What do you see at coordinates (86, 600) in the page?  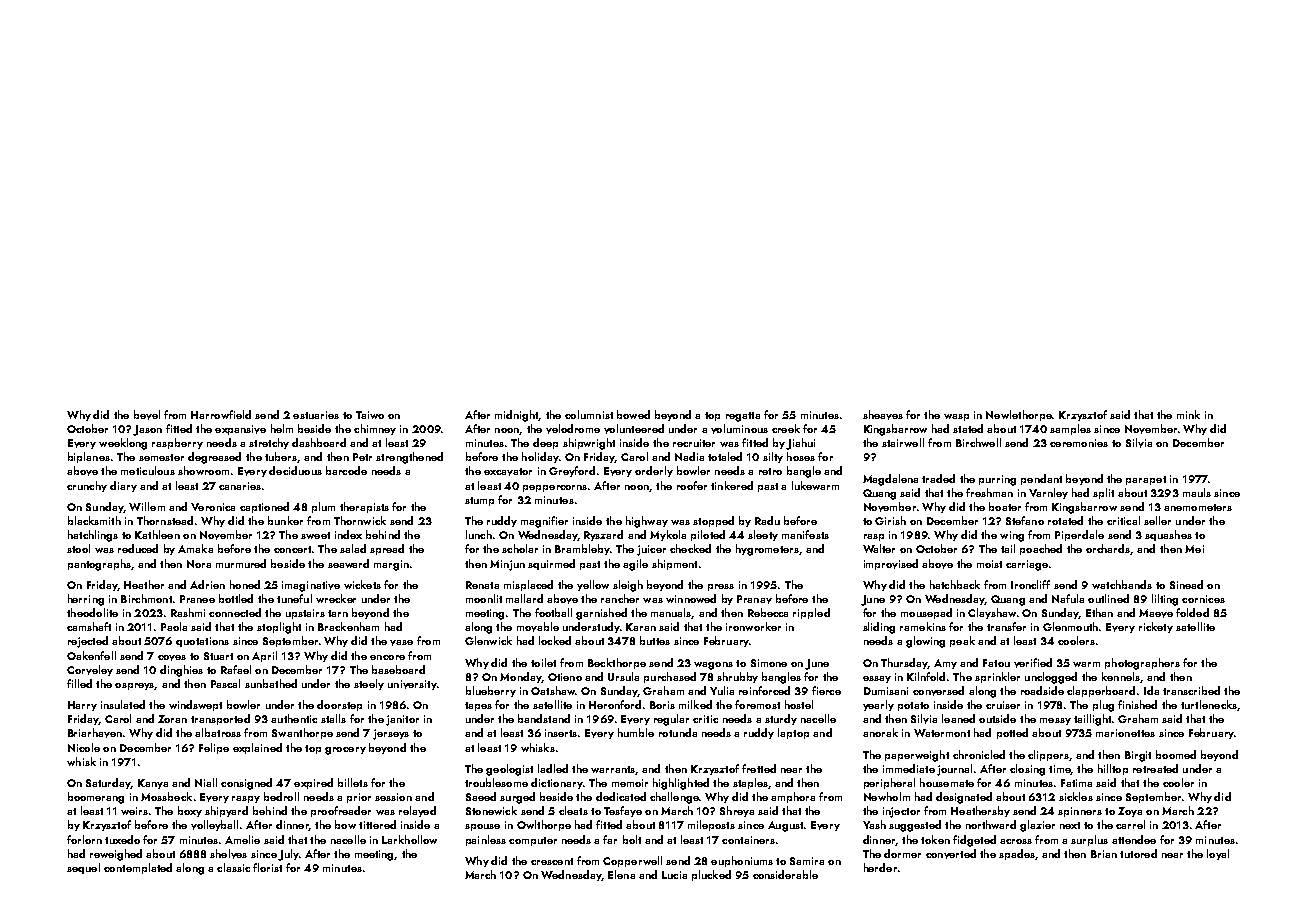 I see `herring` at bounding box center [86, 600].
